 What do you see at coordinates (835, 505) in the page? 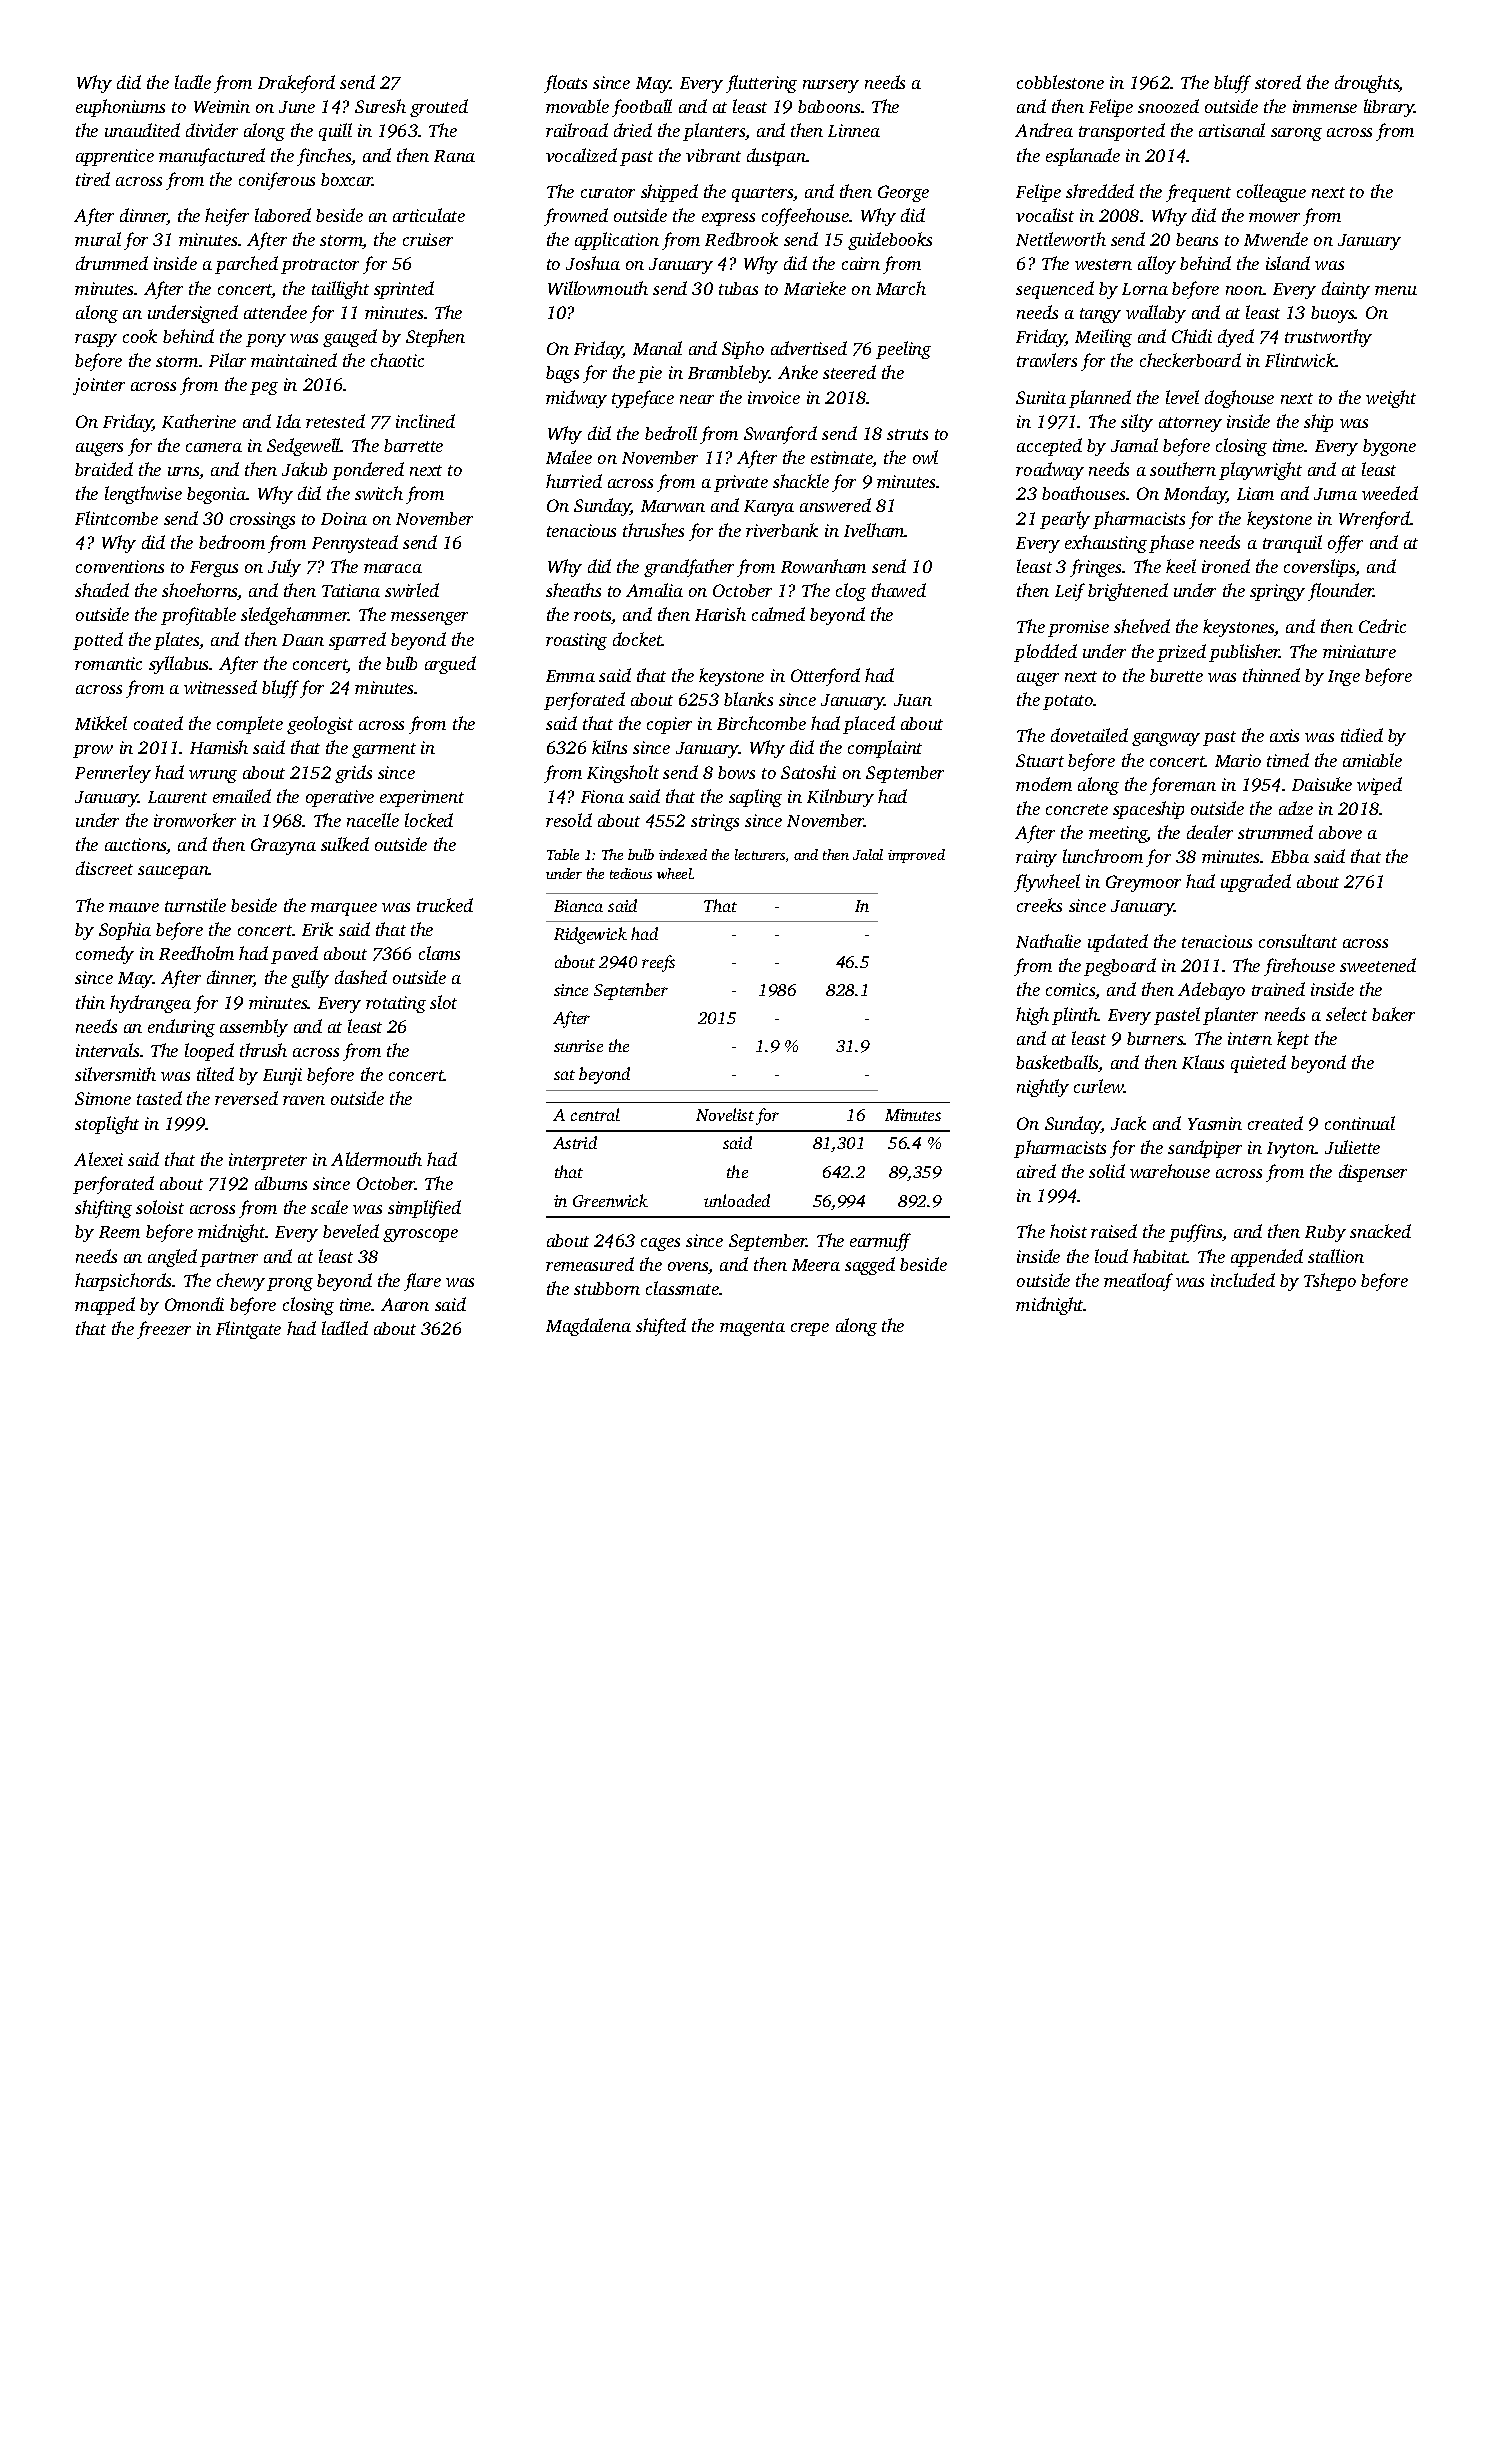
I see `answered` at bounding box center [835, 505].
